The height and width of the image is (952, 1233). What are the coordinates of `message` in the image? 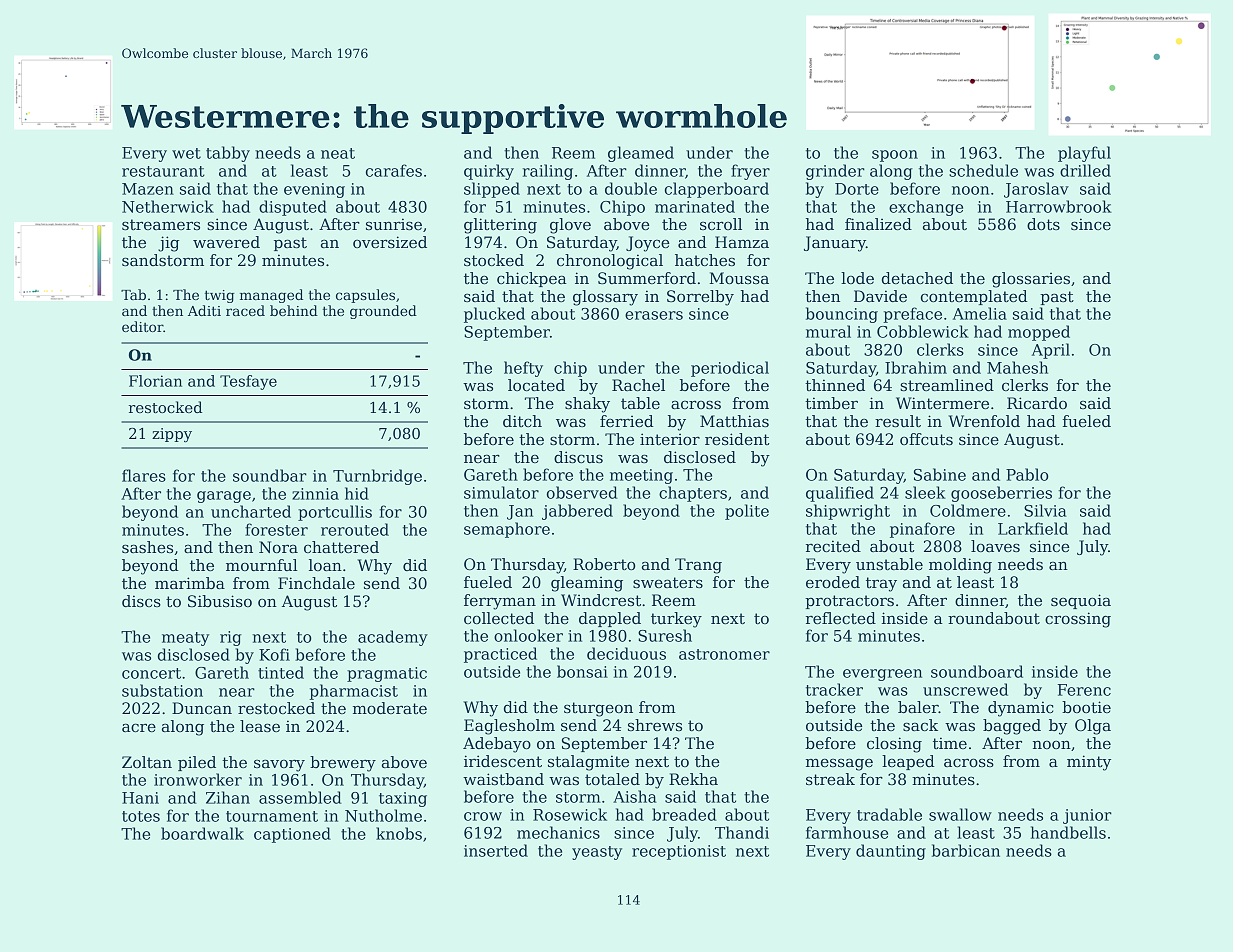 It's located at (839, 764).
